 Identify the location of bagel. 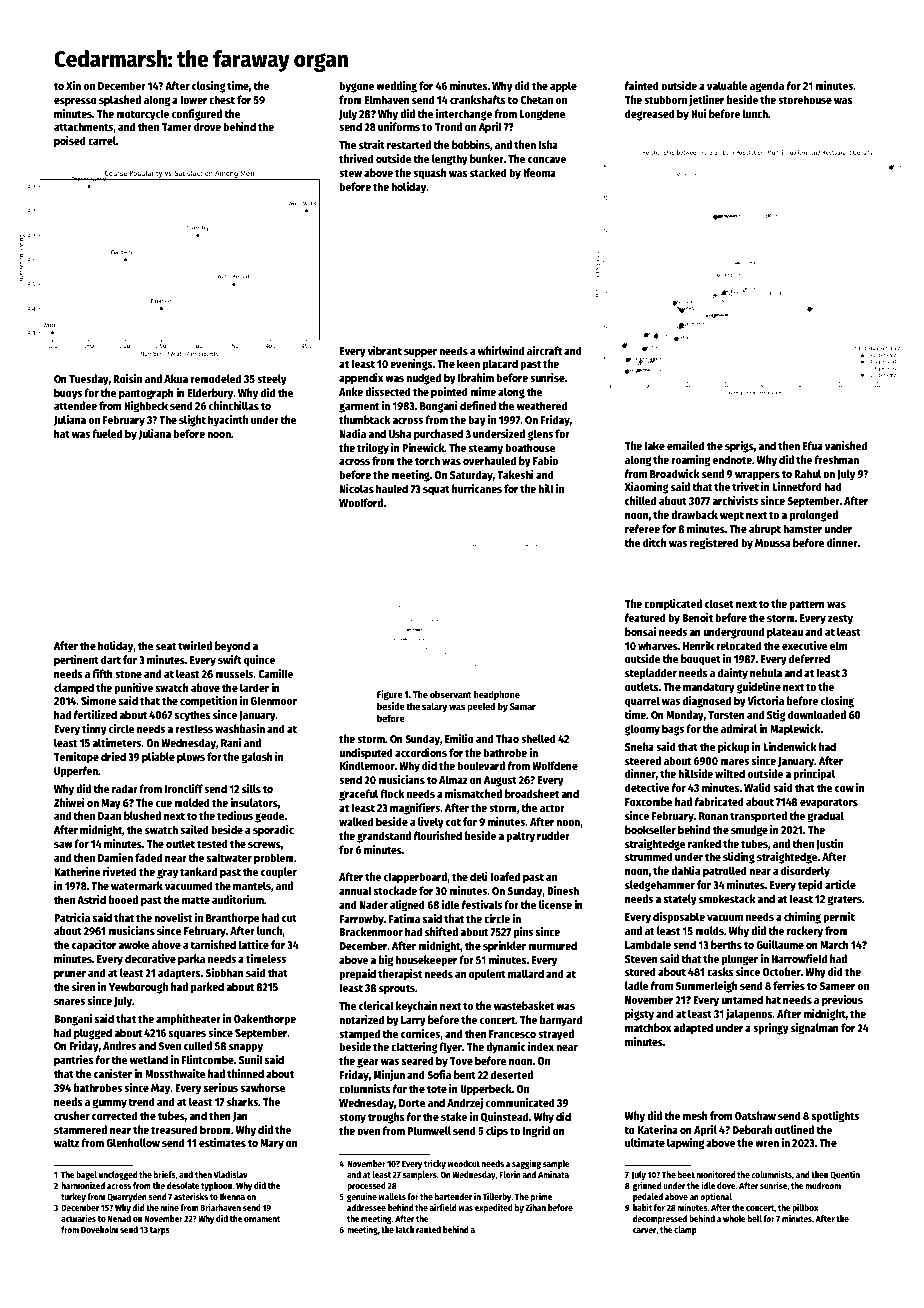
(86, 1175).
